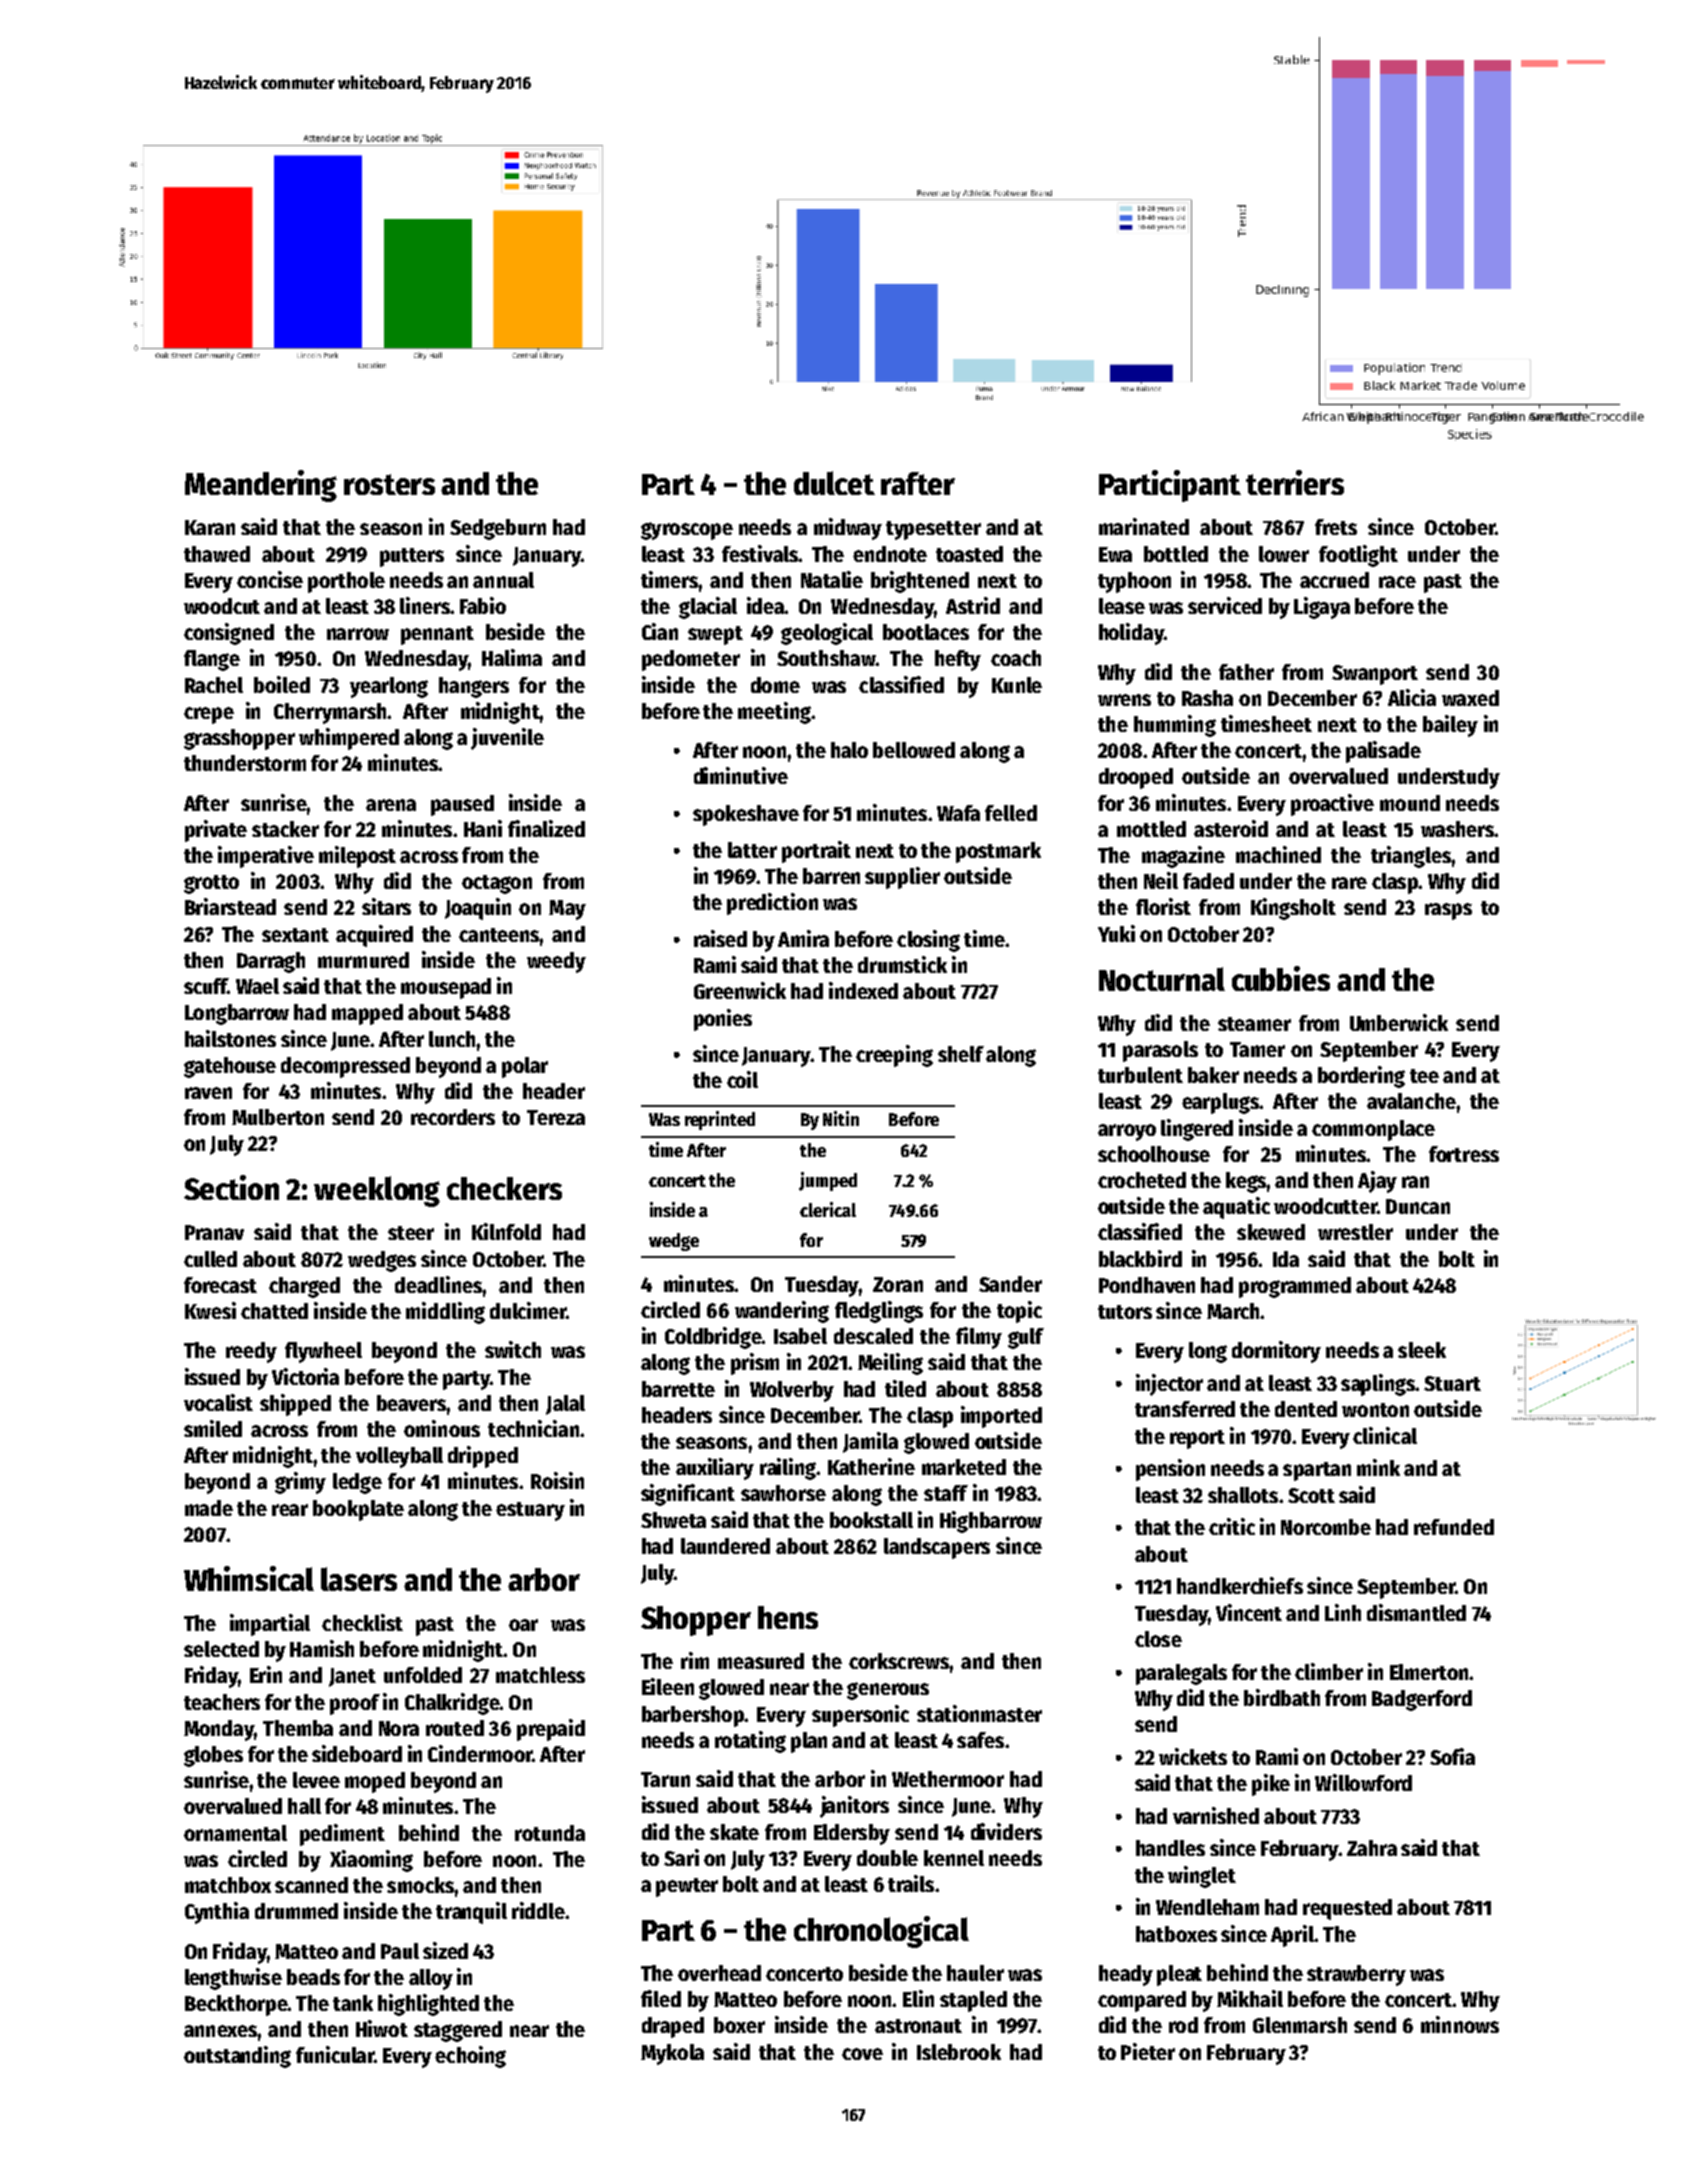 Image resolution: width=1683 pixels, height=2178 pixels. Describe the element at coordinates (1460, 2024) in the image. I see `minnows` at that location.
